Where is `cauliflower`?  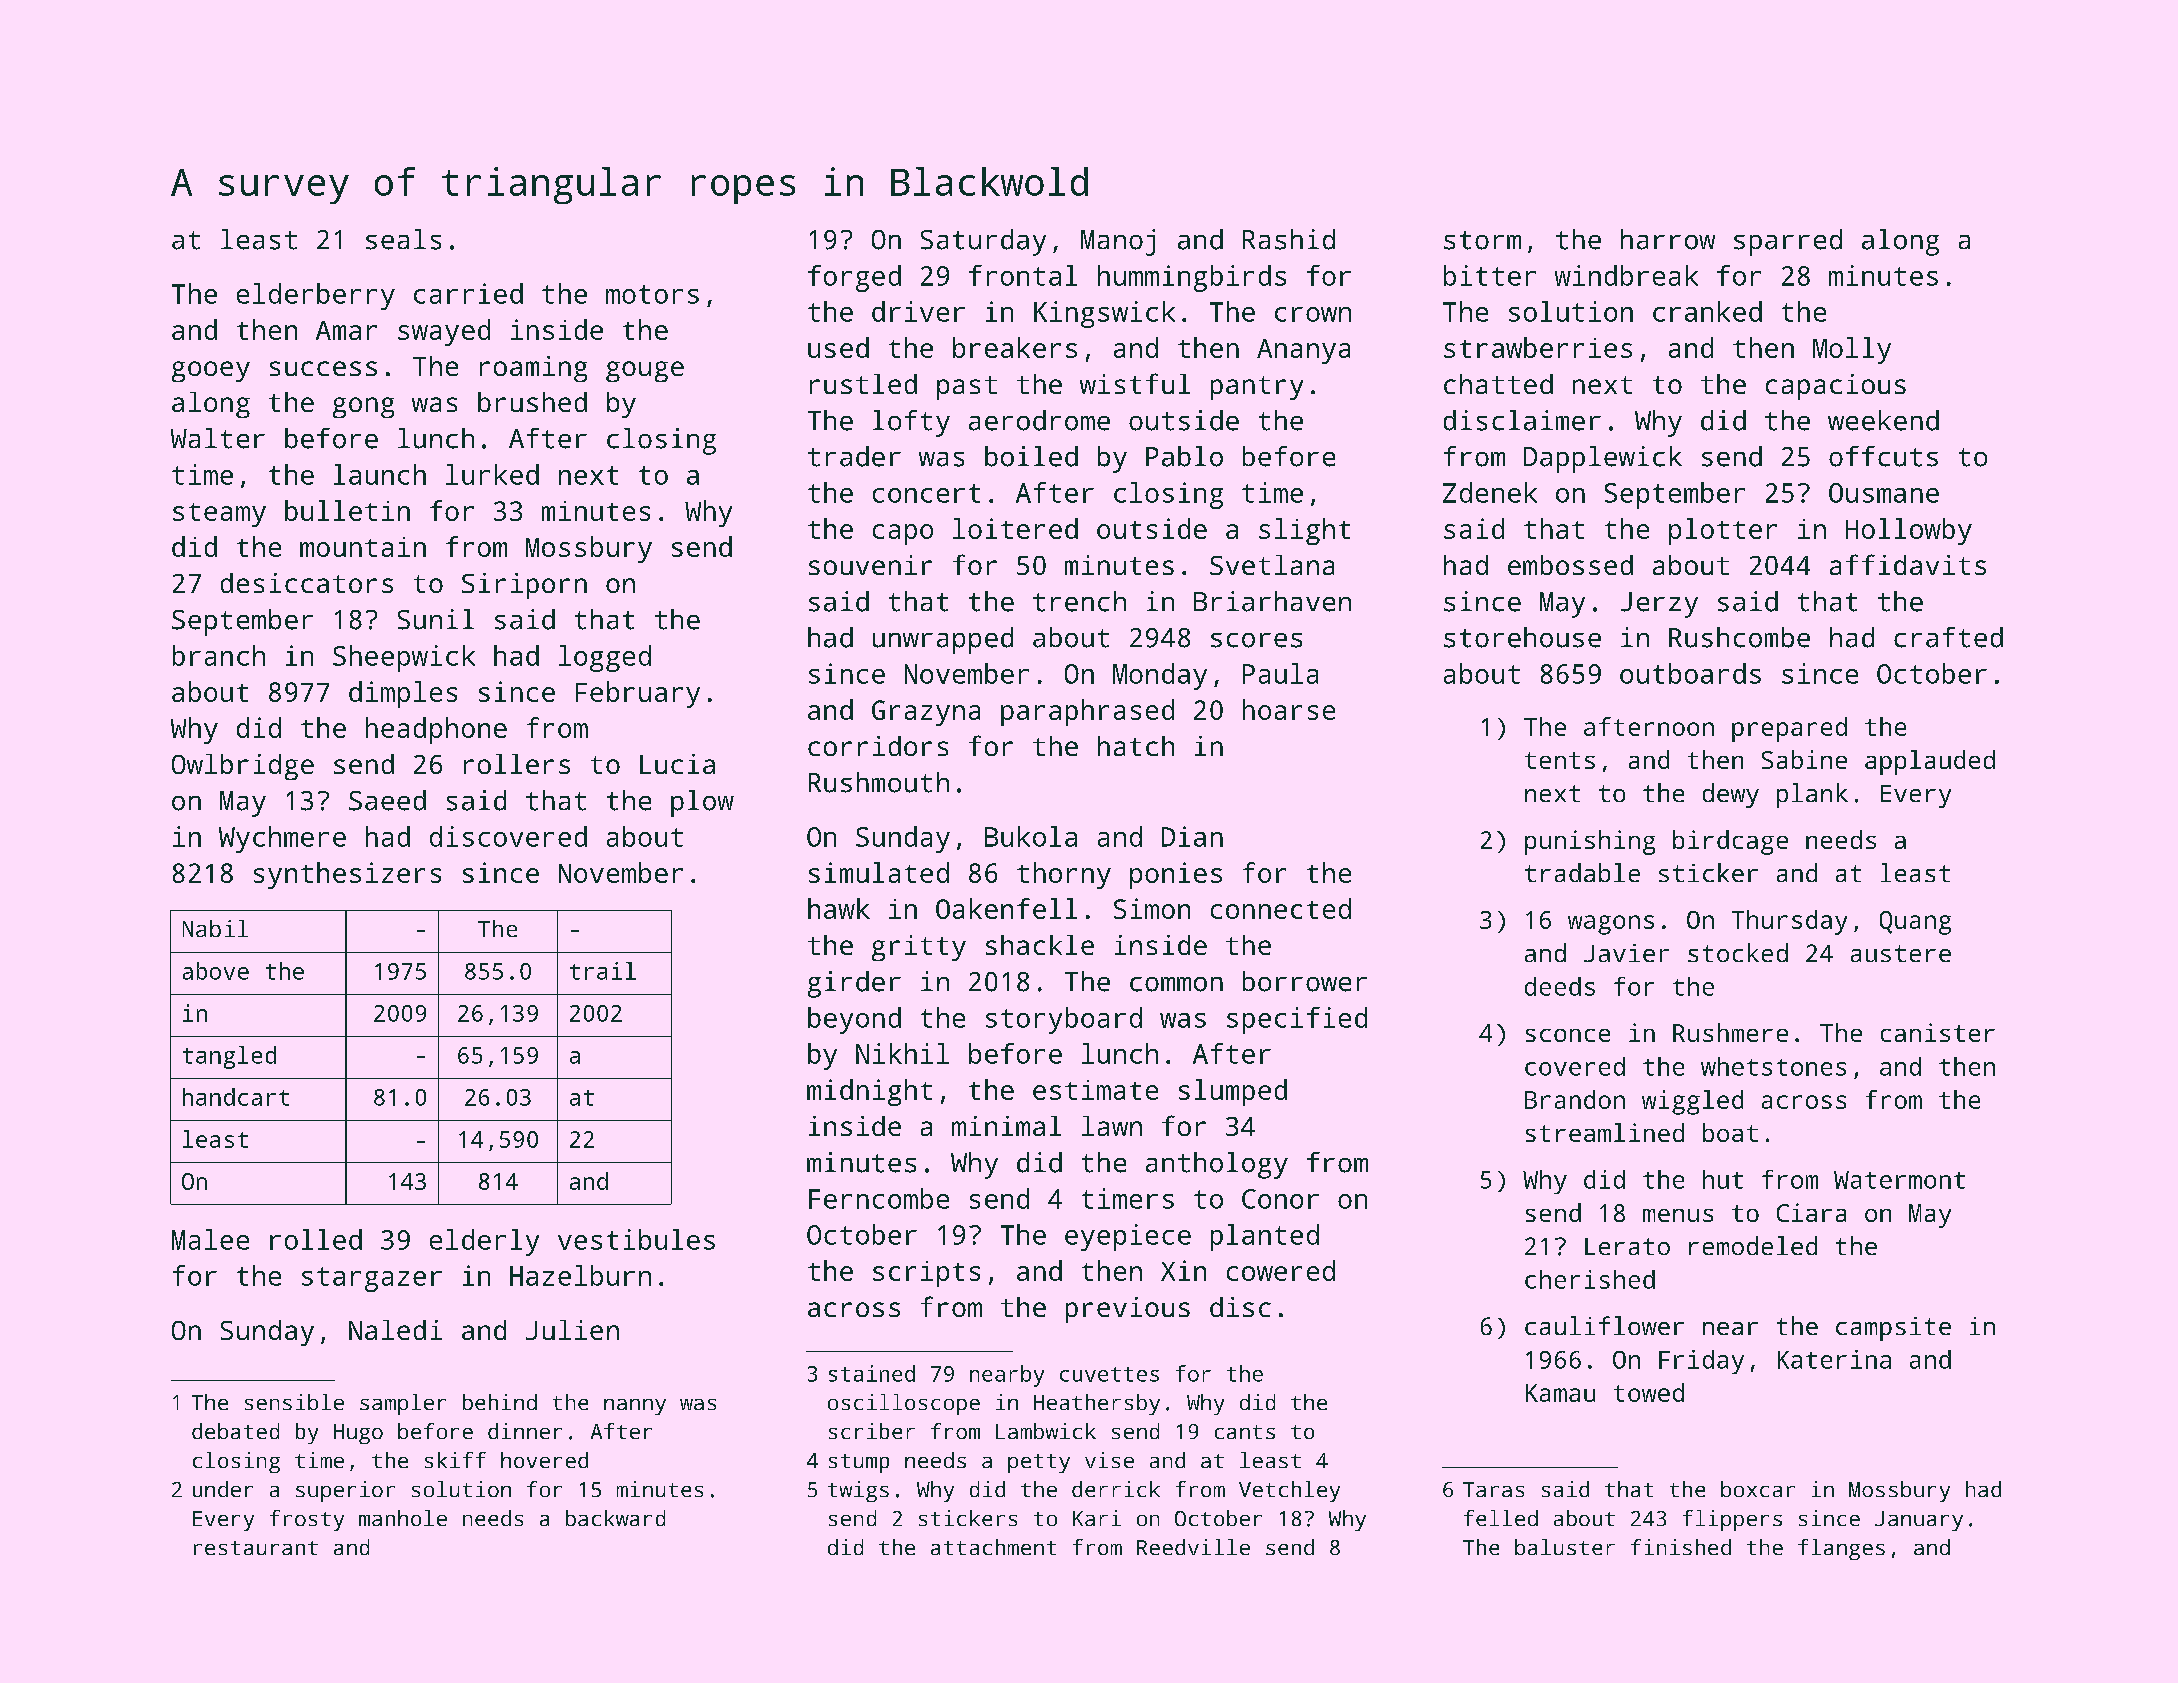
cauliflower is located at coordinates (1604, 1325).
